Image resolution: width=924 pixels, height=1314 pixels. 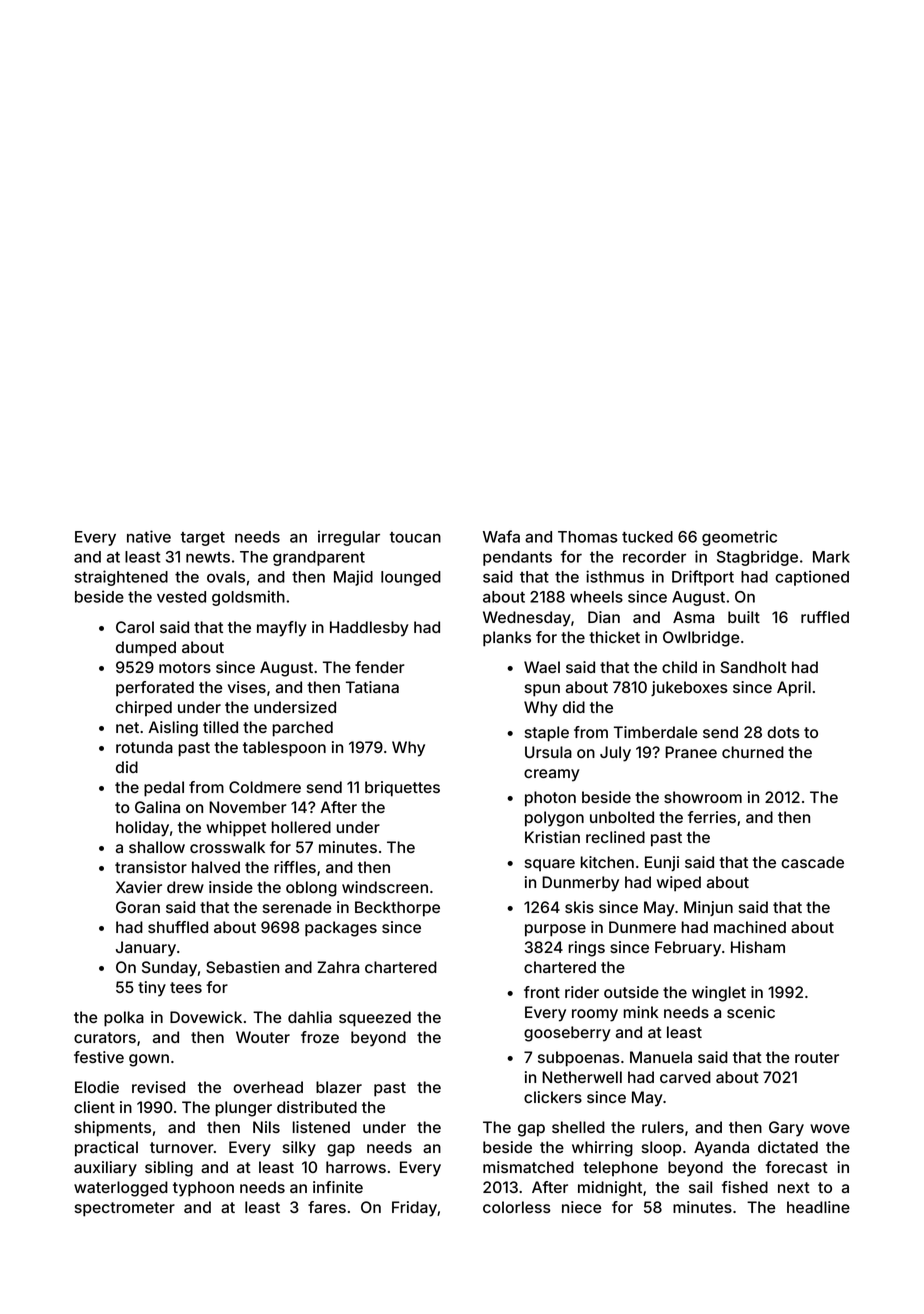 What do you see at coordinates (739, 538) in the screenshot?
I see `geometric` at bounding box center [739, 538].
